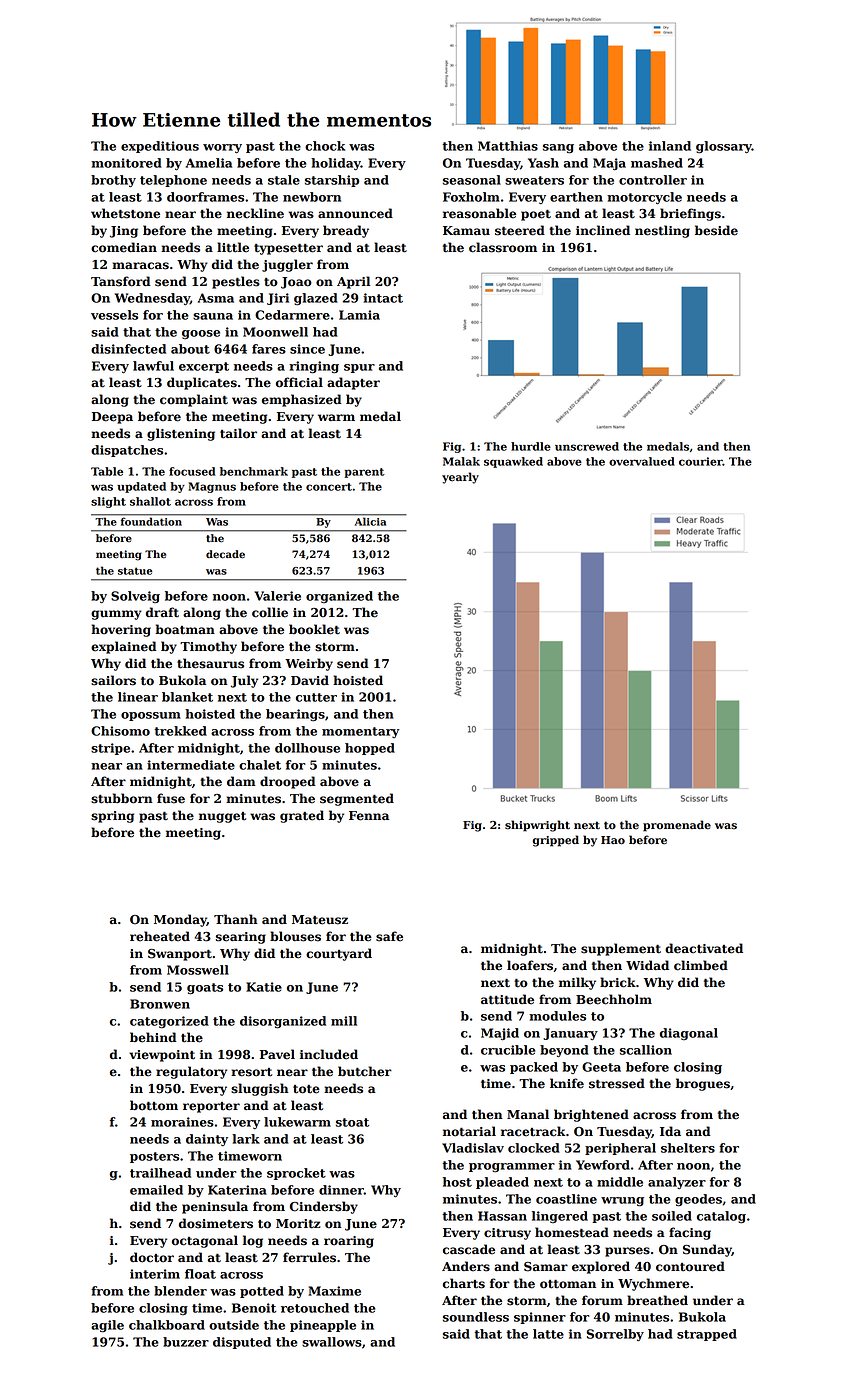  What do you see at coordinates (591, 1115) in the page?
I see `brightened` at bounding box center [591, 1115].
